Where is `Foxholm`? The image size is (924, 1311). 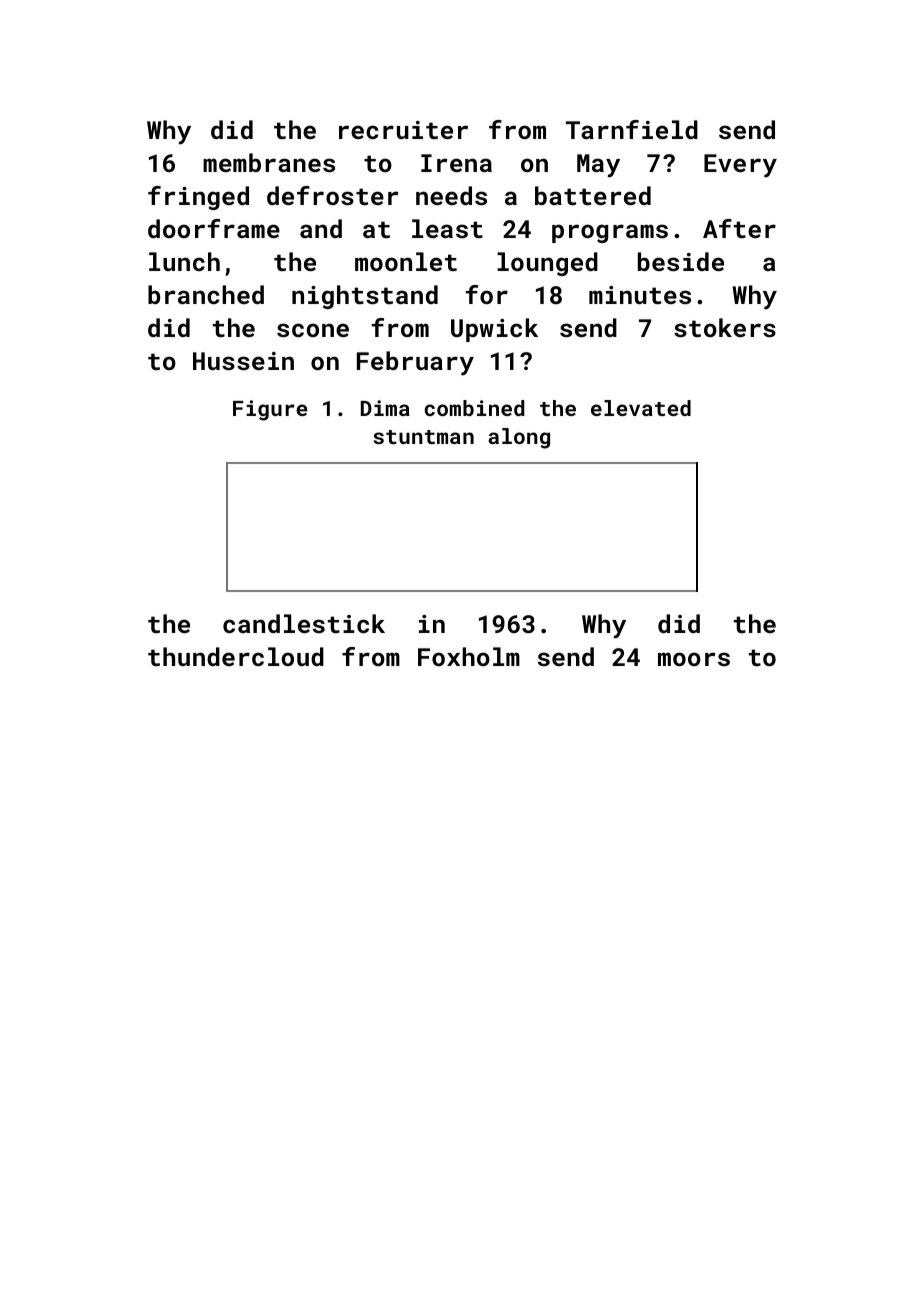 Foxholm is located at coordinates (469, 656).
